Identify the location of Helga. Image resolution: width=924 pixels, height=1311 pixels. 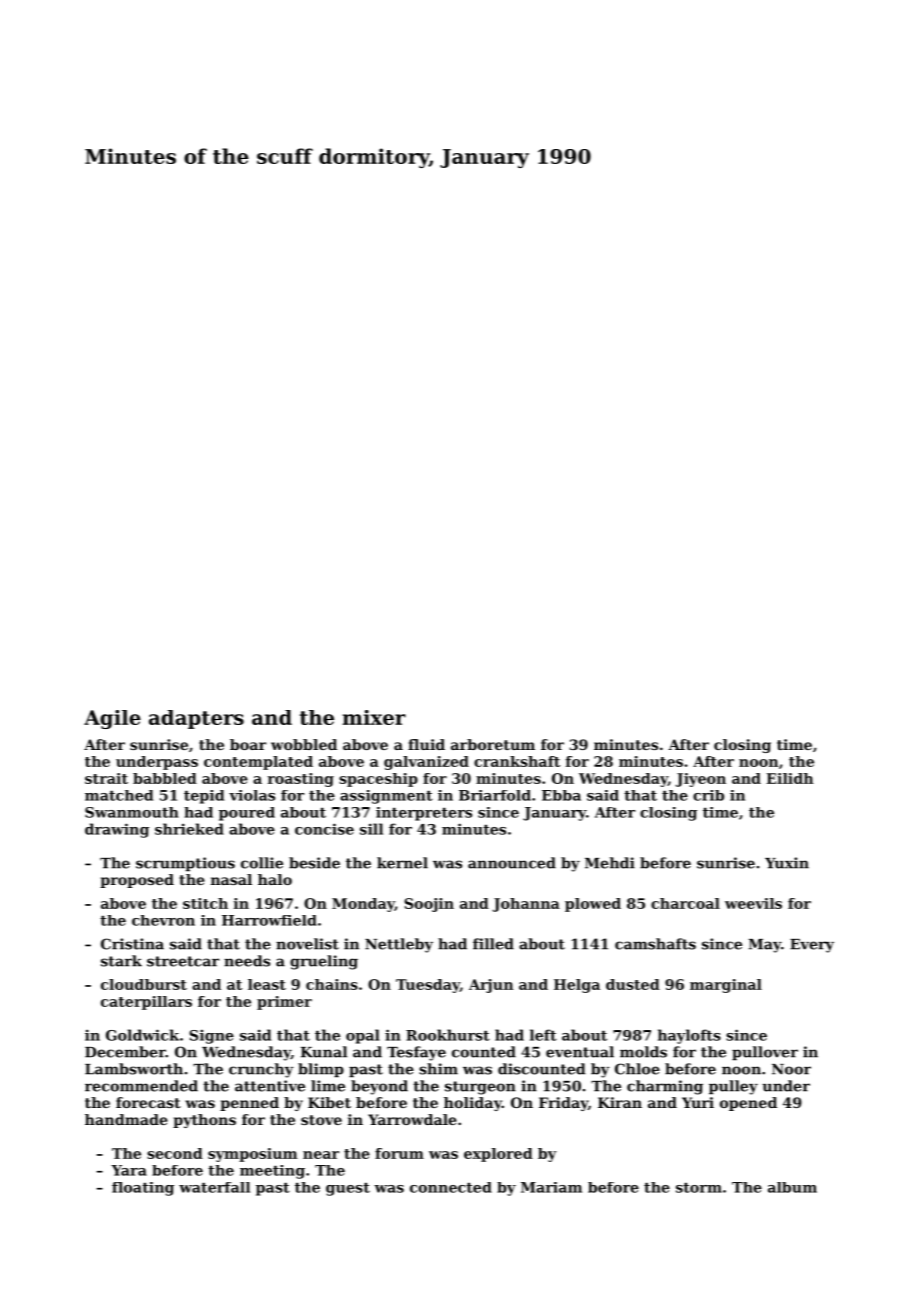
(577, 986).
